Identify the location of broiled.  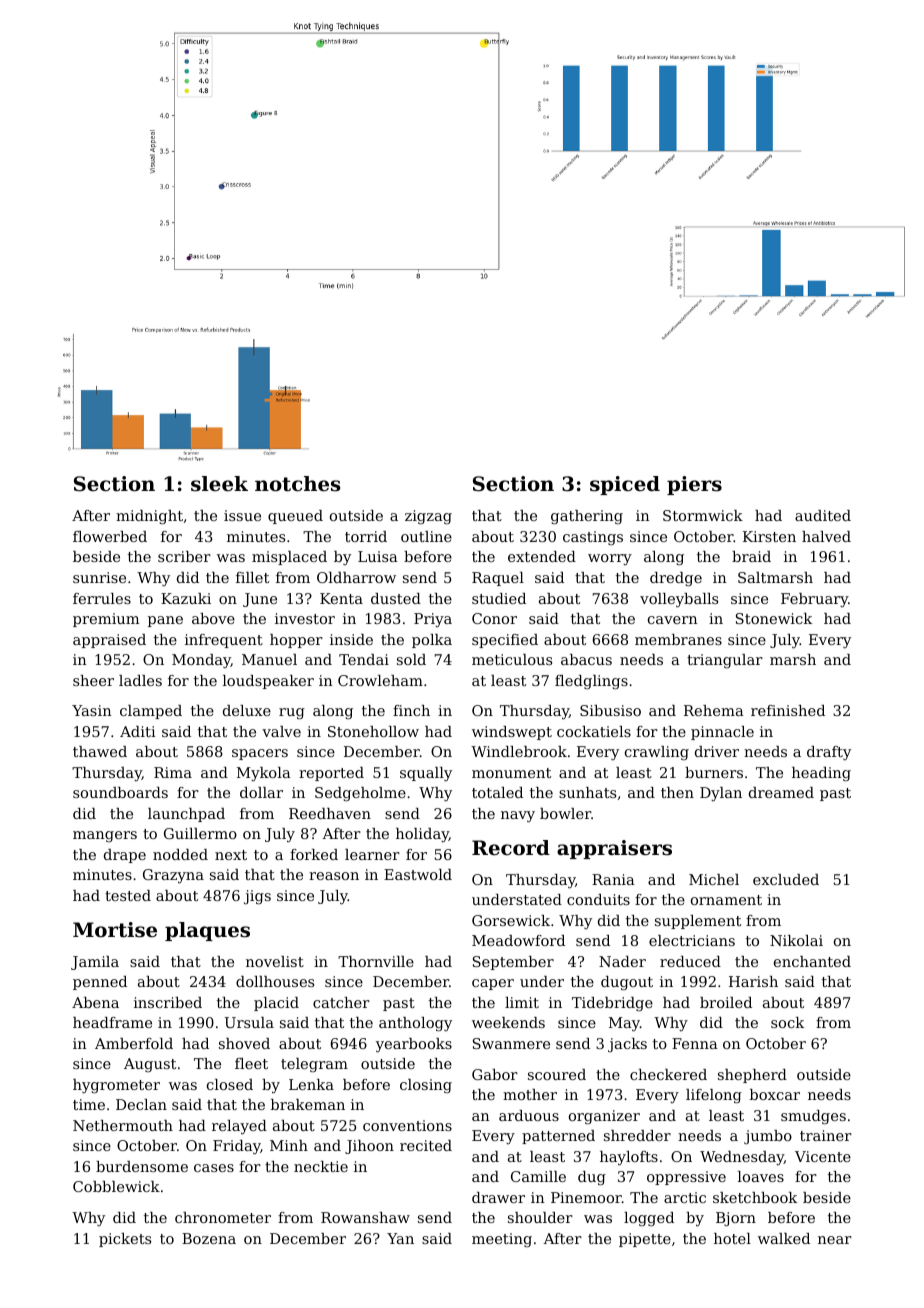
(726, 1002).
